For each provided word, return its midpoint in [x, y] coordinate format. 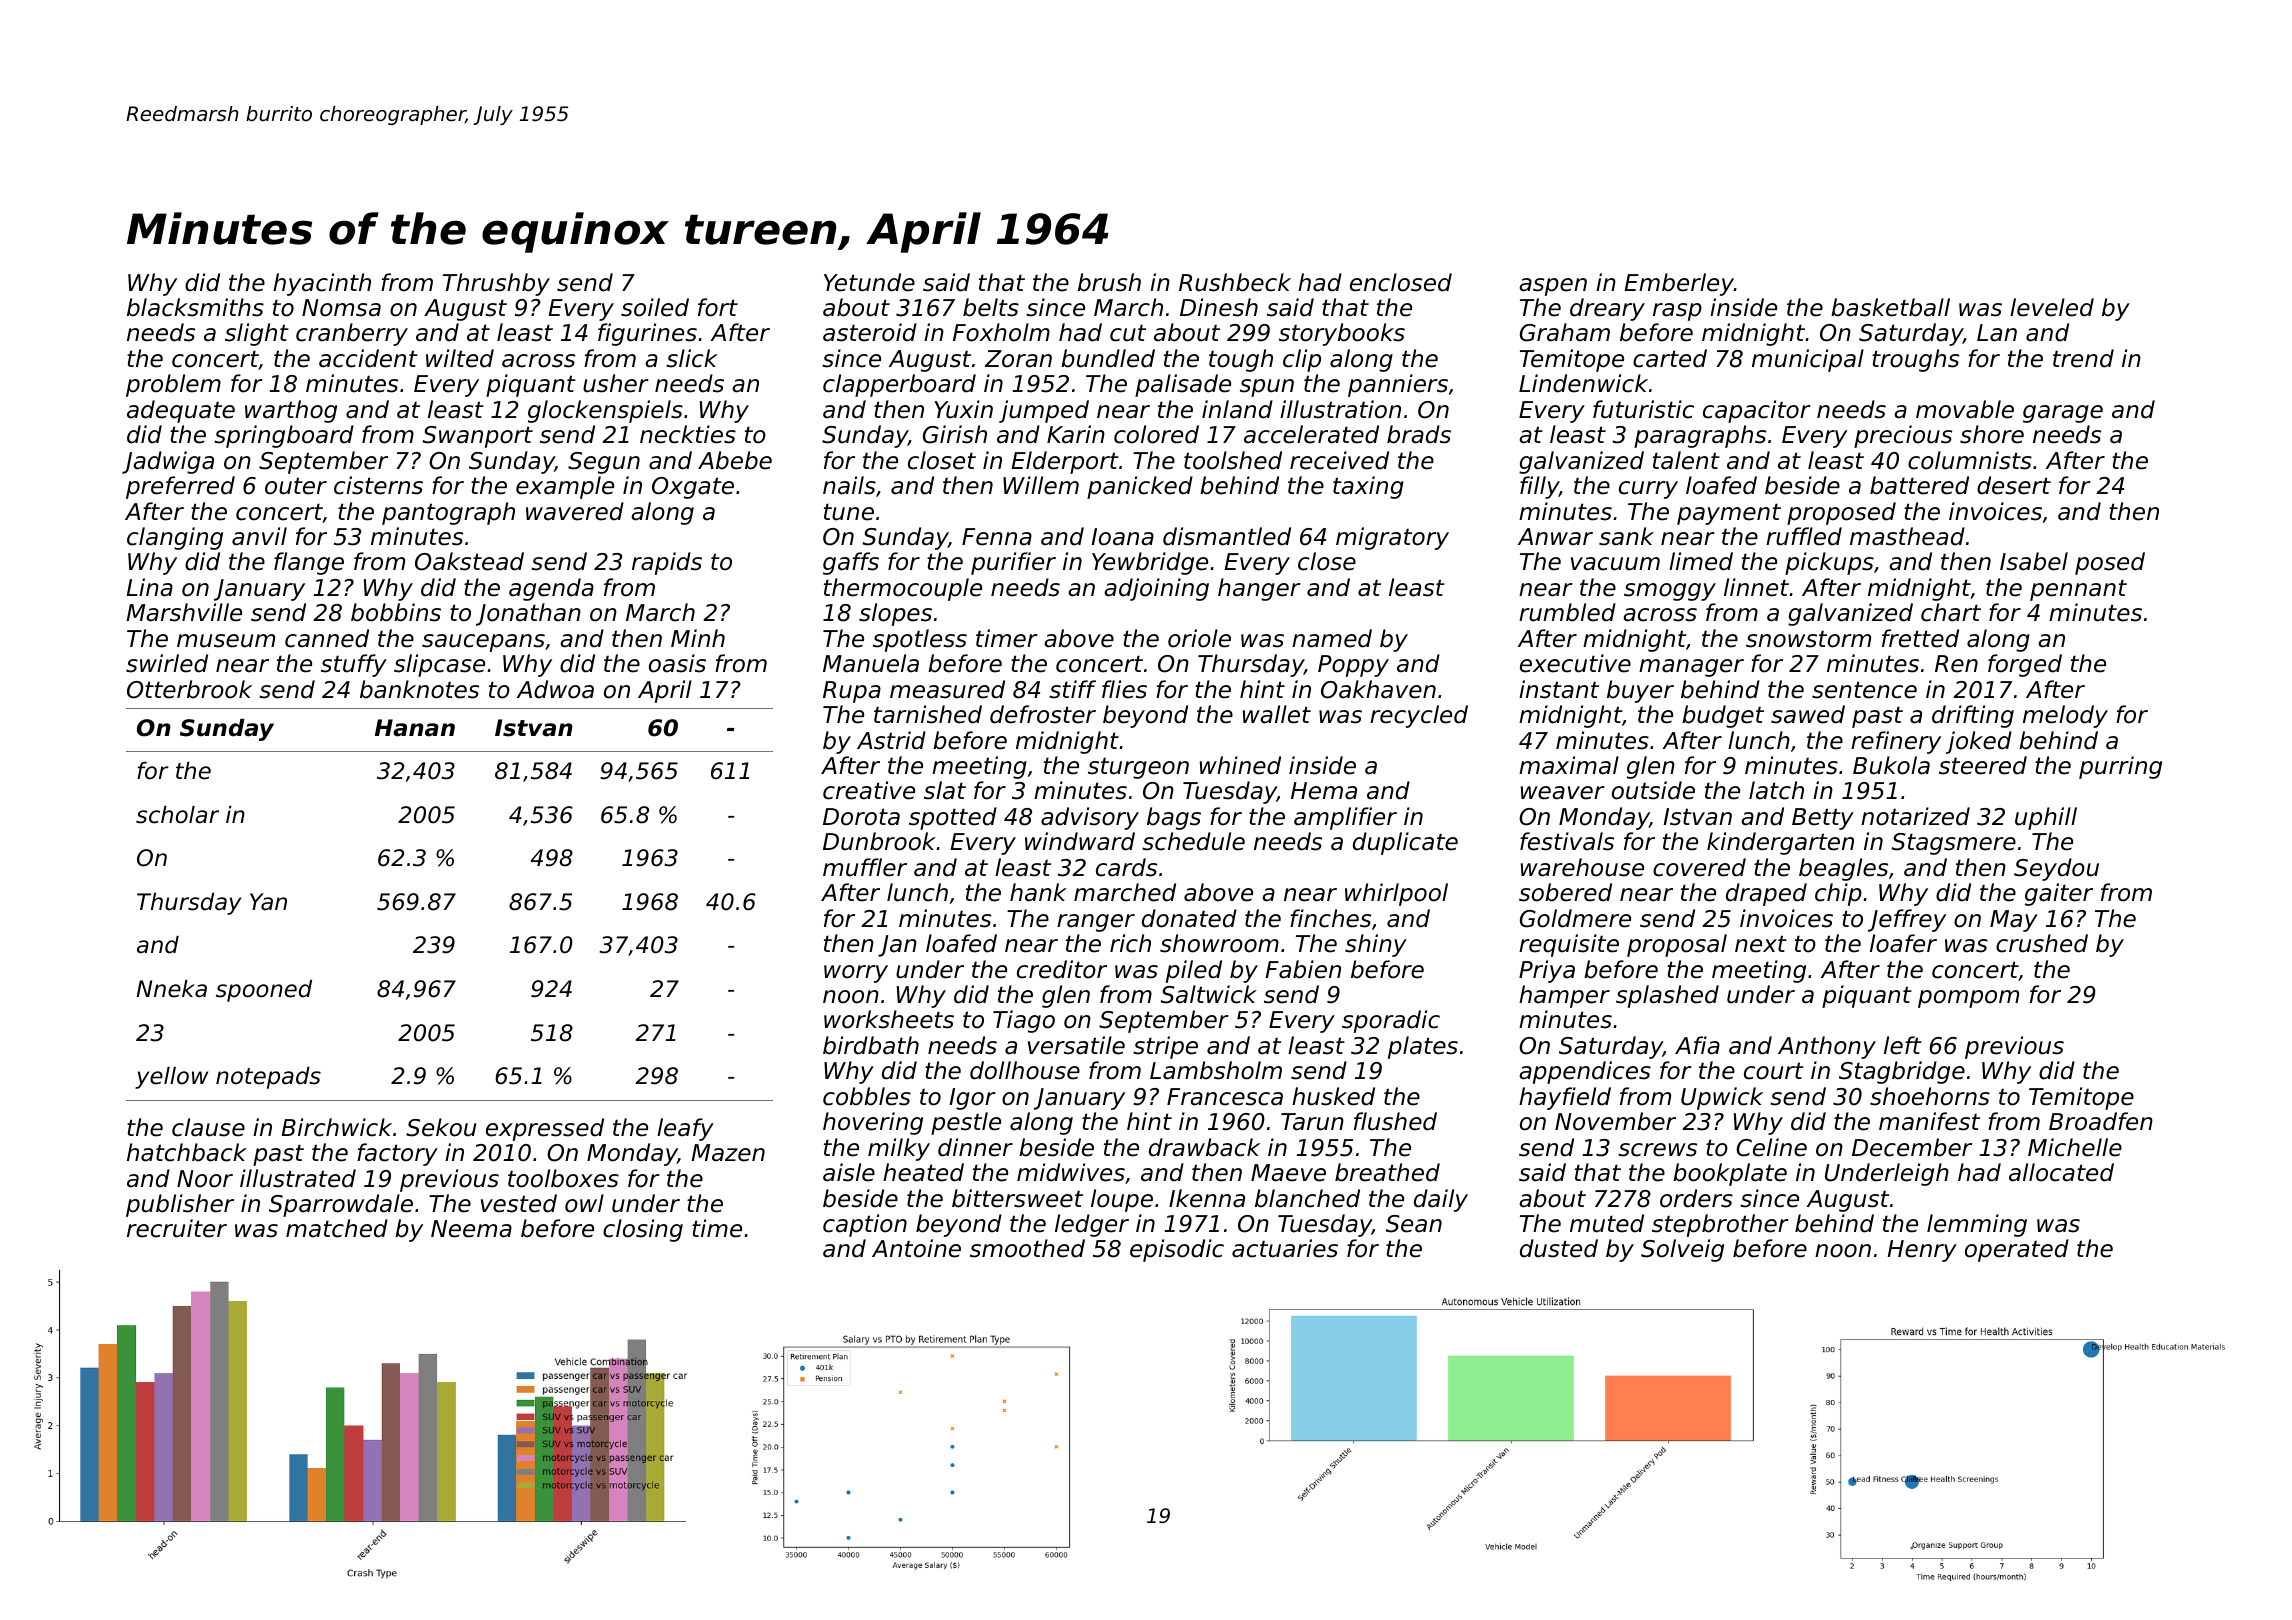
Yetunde [869, 282]
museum [226, 641]
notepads [268, 1078]
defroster [1043, 714]
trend [2083, 358]
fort [718, 307]
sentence [1864, 690]
